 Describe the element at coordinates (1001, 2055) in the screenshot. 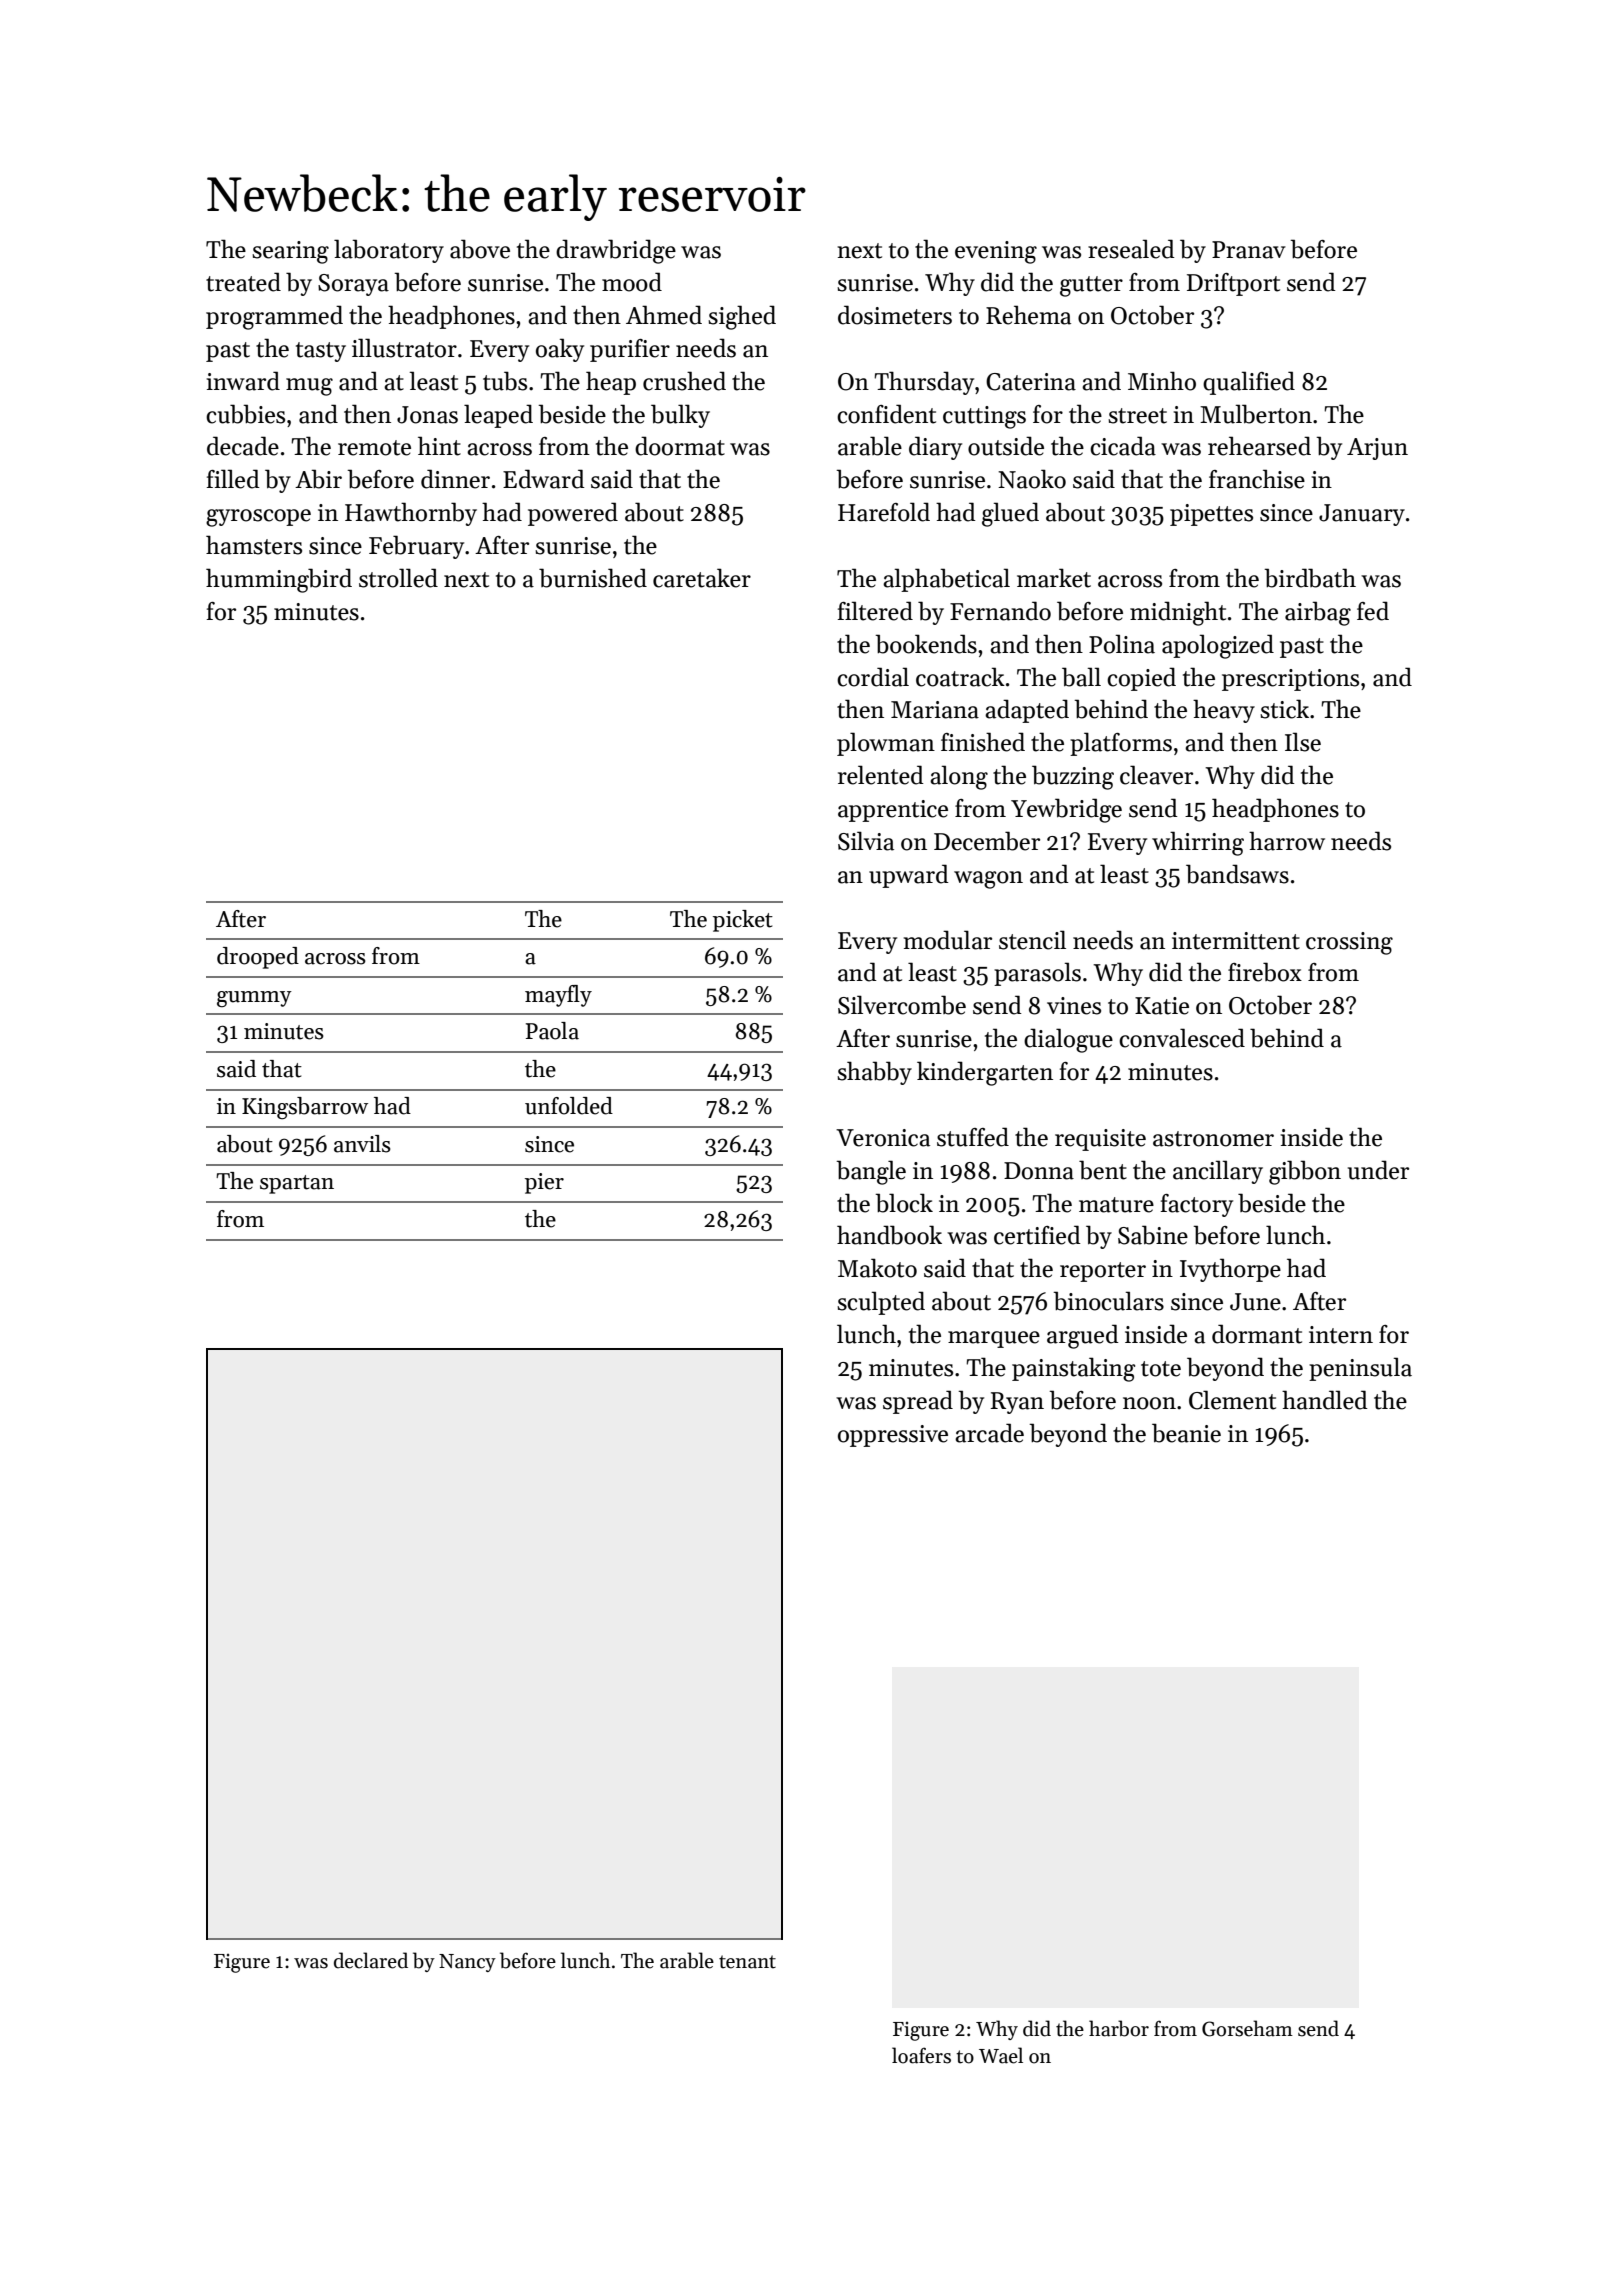

I see `Wael` at that location.
